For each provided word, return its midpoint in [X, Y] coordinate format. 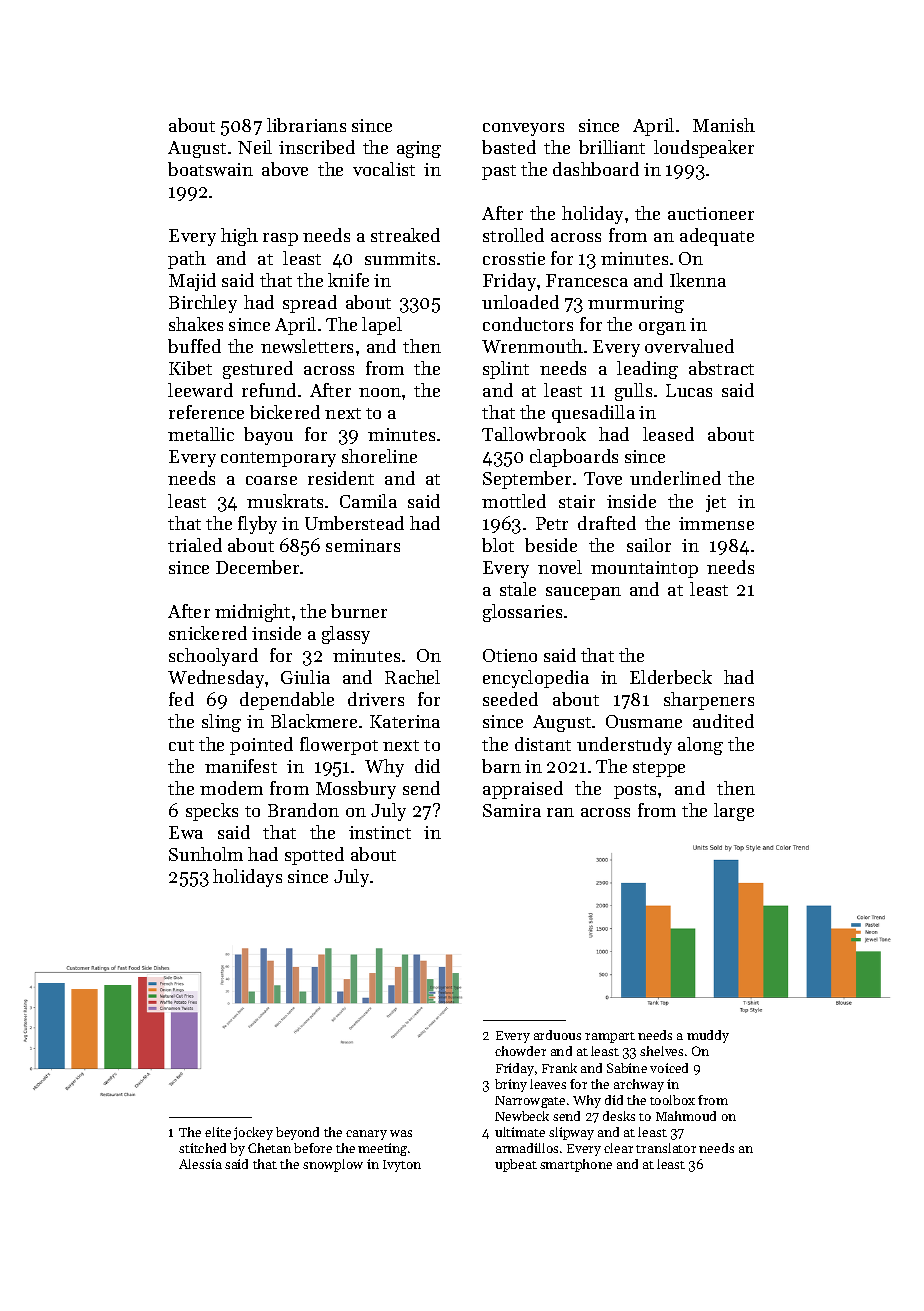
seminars [363, 545]
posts [635, 791]
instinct [380, 832]
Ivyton [402, 1166]
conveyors [523, 129]
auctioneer [711, 213]
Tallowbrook [534, 434]
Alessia [200, 1164]
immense [716, 523]
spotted [314, 856]
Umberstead [354, 523]
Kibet [190, 368]
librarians [306, 125]
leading [647, 370]
